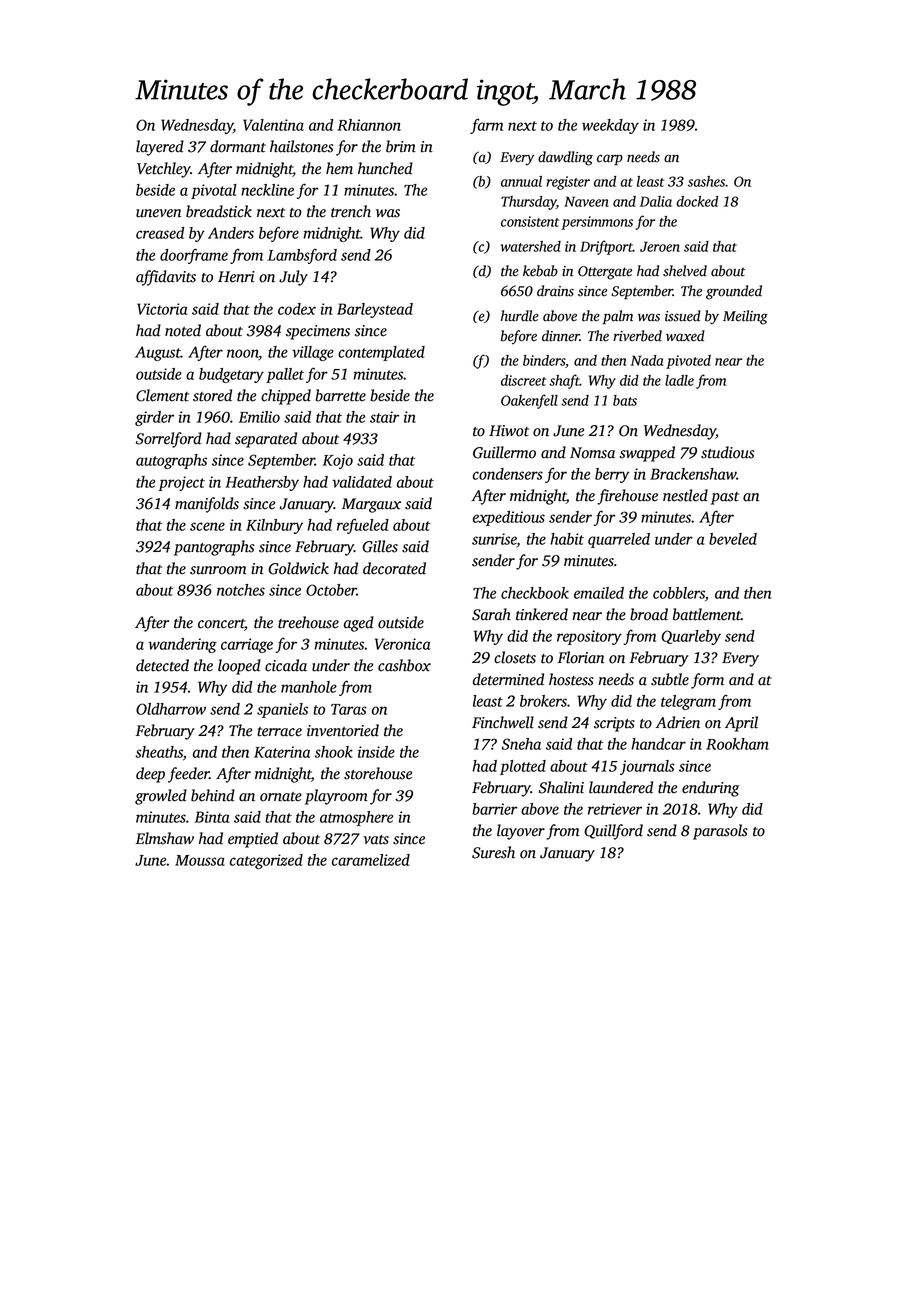 The image size is (908, 1316). What do you see at coordinates (371, 505) in the page?
I see `Margaux` at bounding box center [371, 505].
